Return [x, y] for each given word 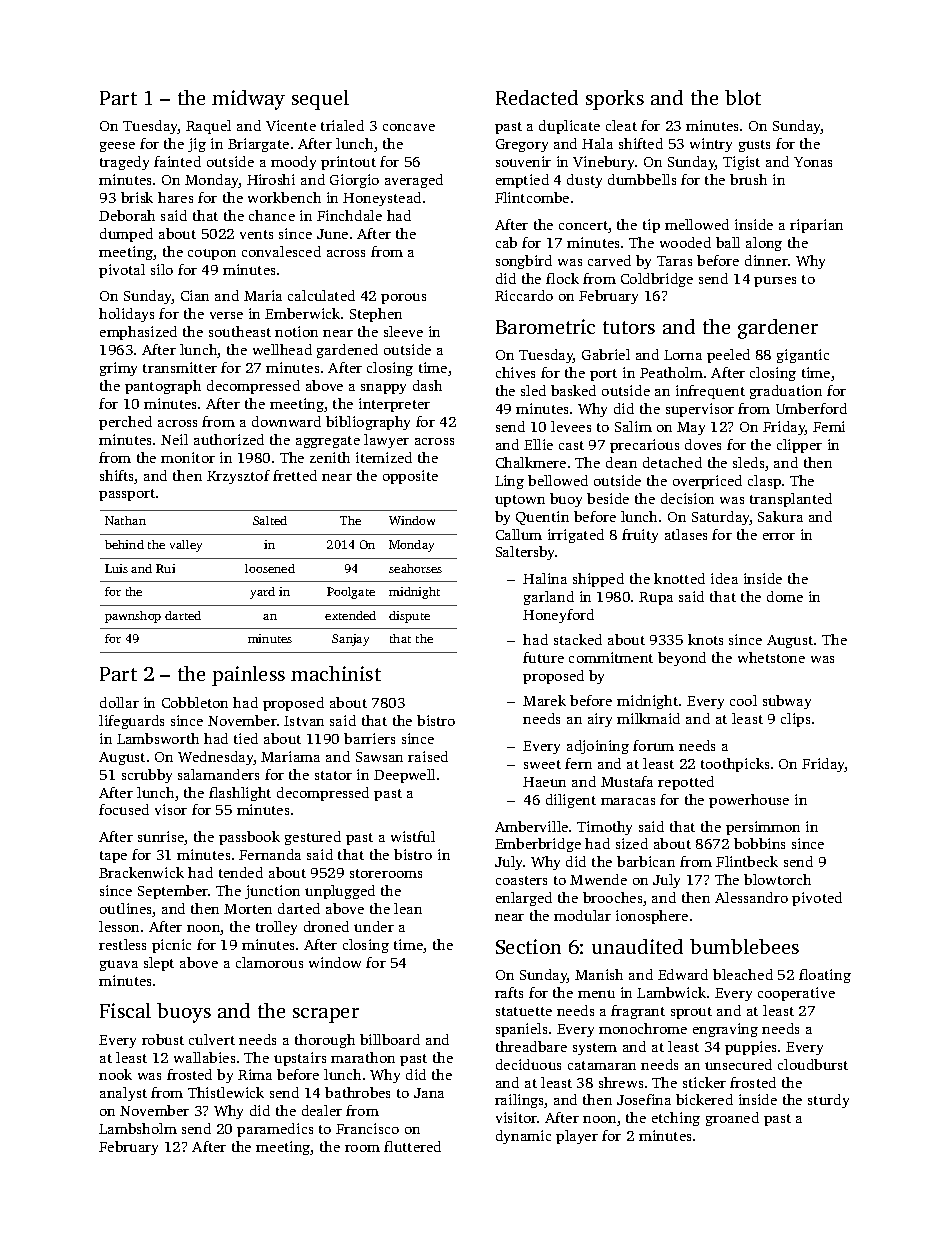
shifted [641, 143]
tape [113, 857]
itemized [384, 457]
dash [427, 385]
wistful [413, 836]
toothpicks [735, 765]
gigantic [803, 356]
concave [409, 127]
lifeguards [131, 722]
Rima [255, 1074]
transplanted [791, 500]
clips [795, 720]
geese [117, 147]
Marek [544, 700]
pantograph [163, 387]
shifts [117, 477]
